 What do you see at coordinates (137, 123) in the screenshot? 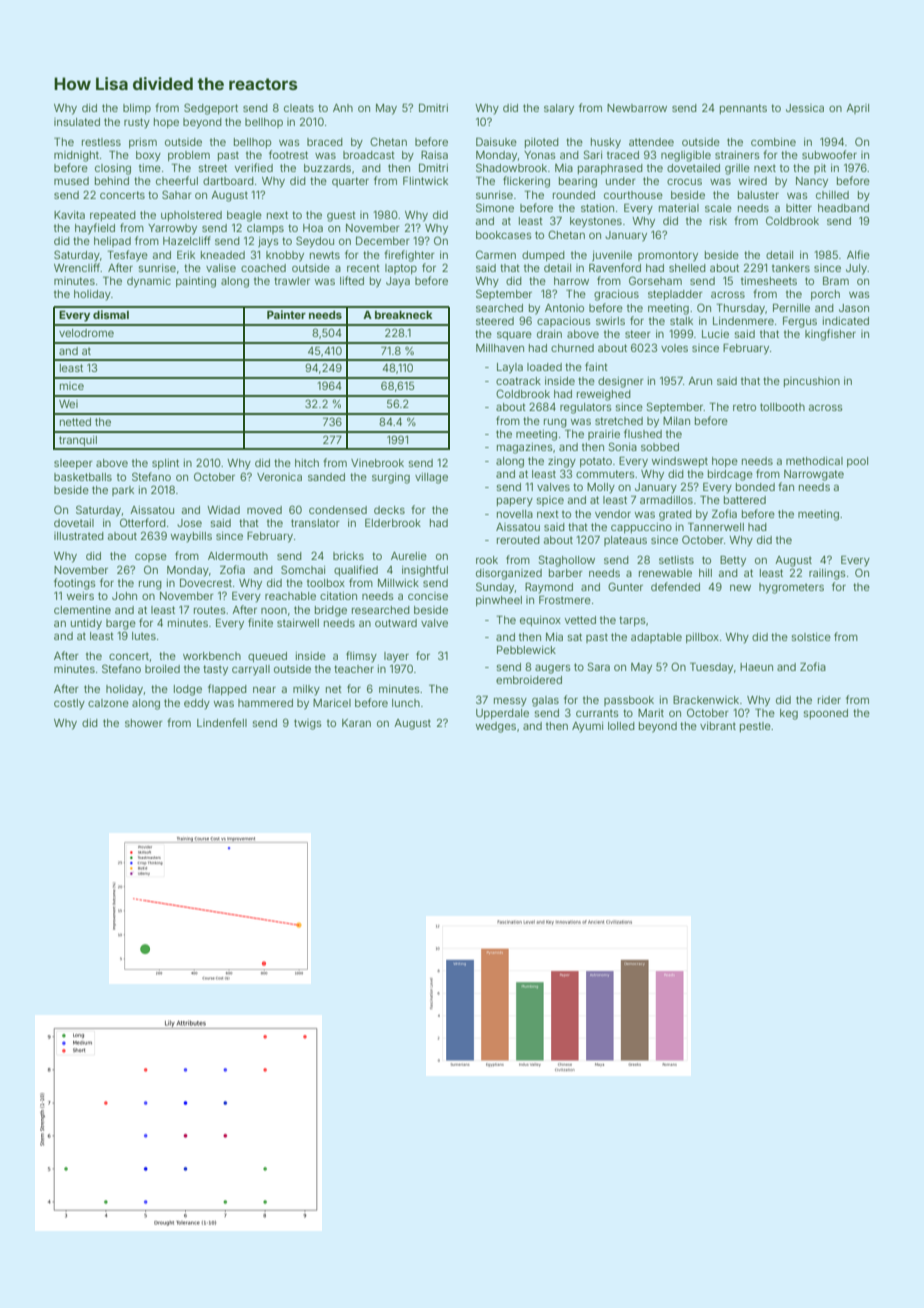
I see `rusty` at bounding box center [137, 123].
